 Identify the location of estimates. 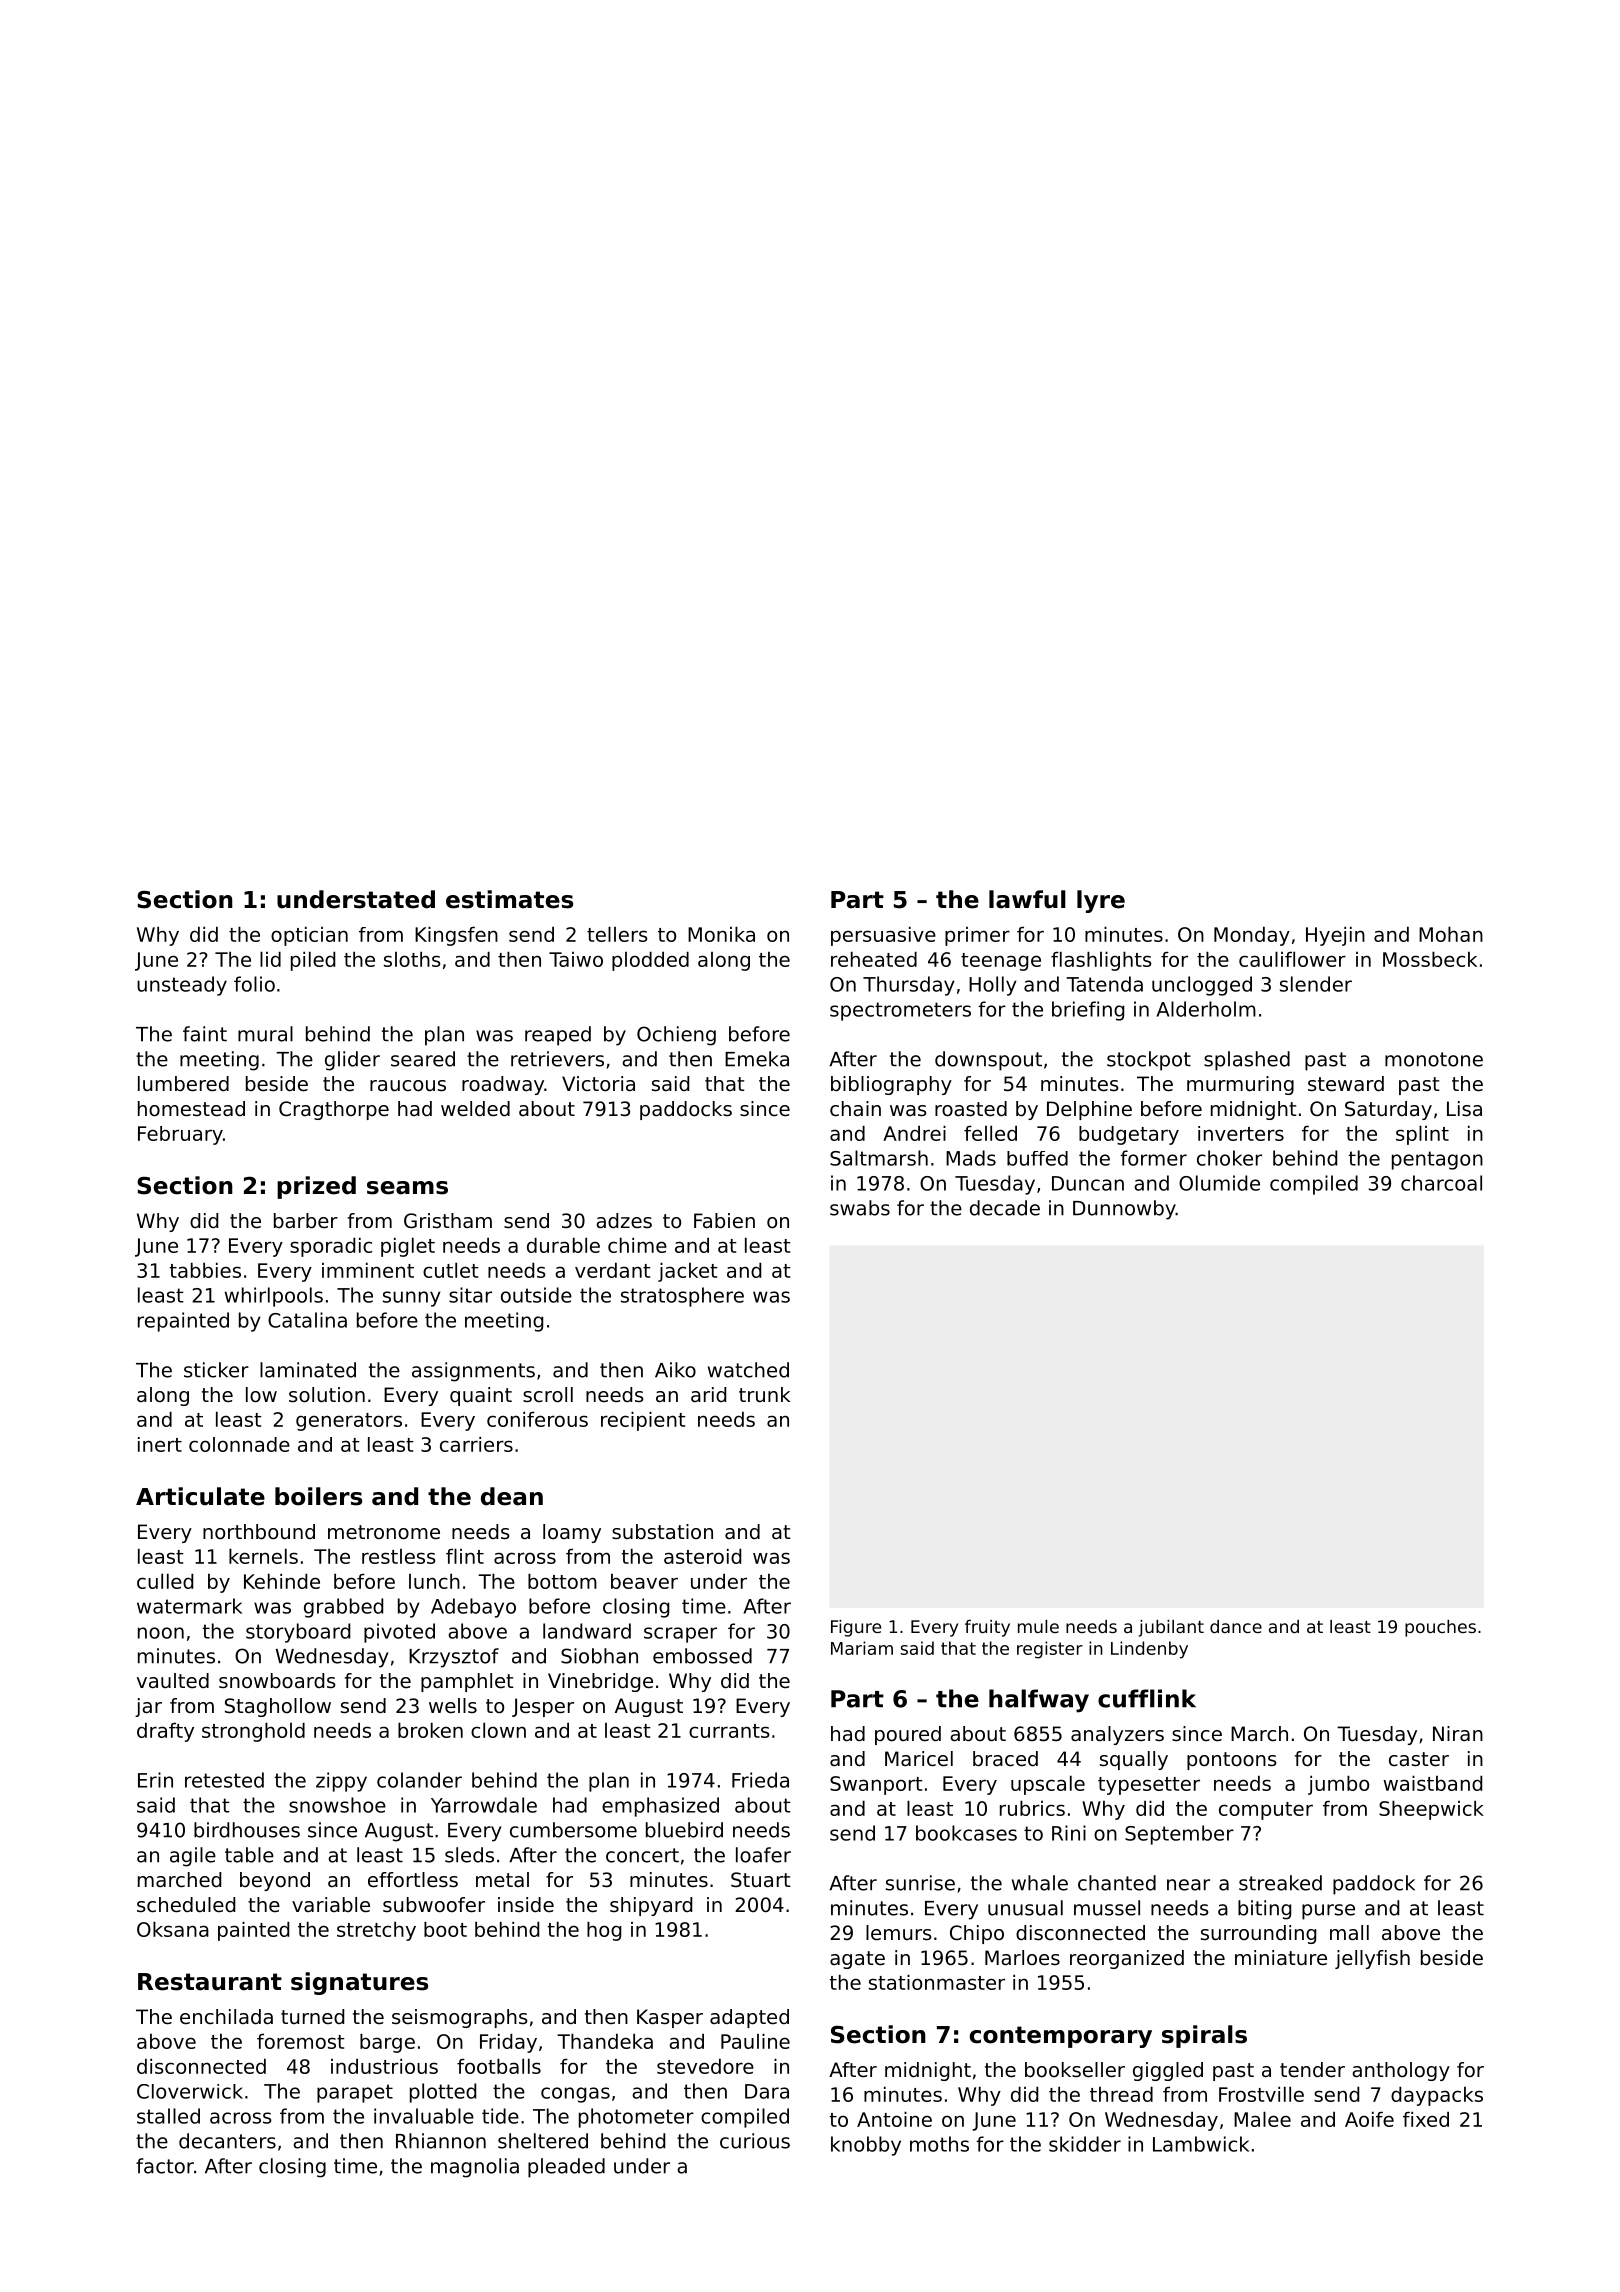
(509, 899).
